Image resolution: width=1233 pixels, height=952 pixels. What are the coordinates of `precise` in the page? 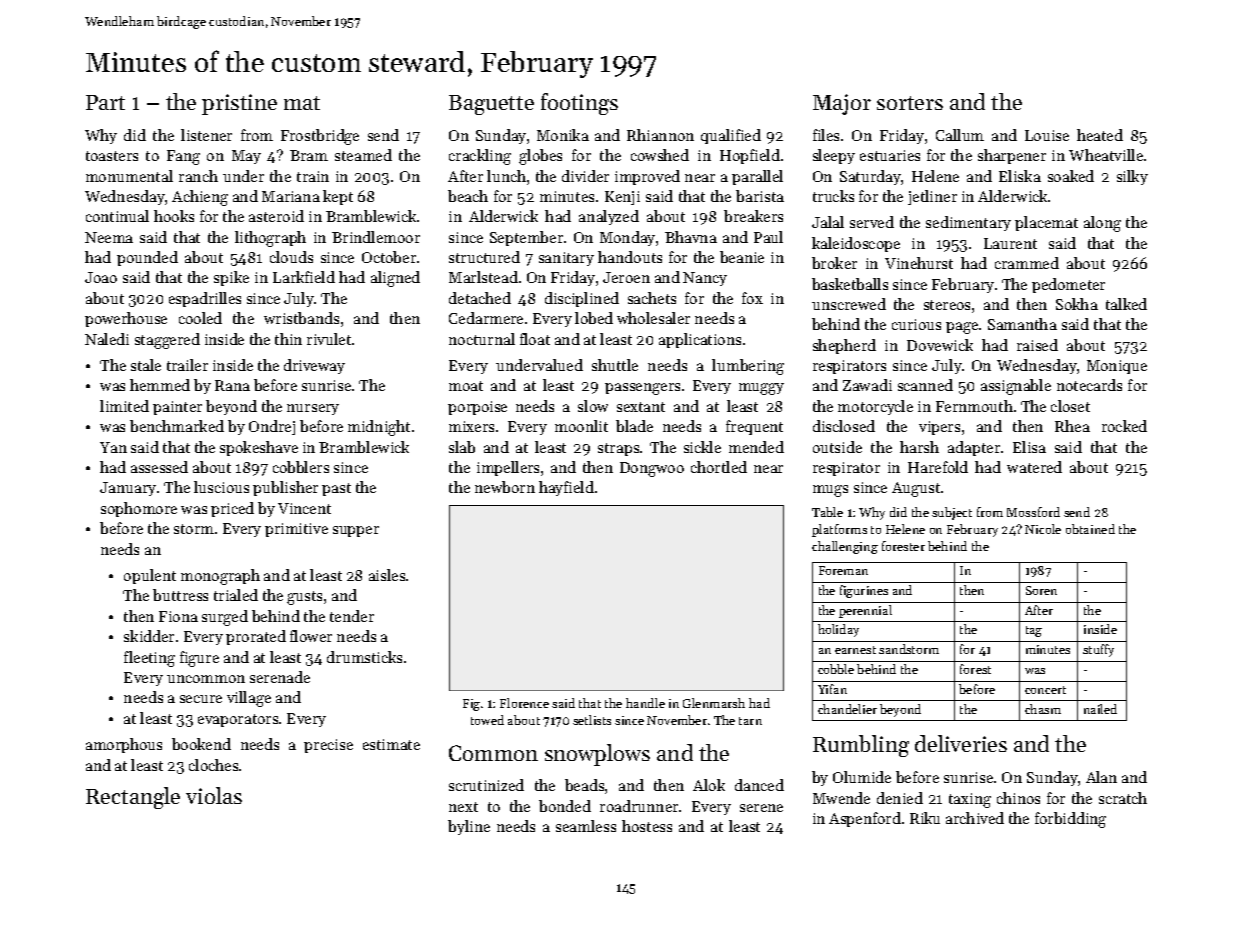 It's located at (328, 746).
